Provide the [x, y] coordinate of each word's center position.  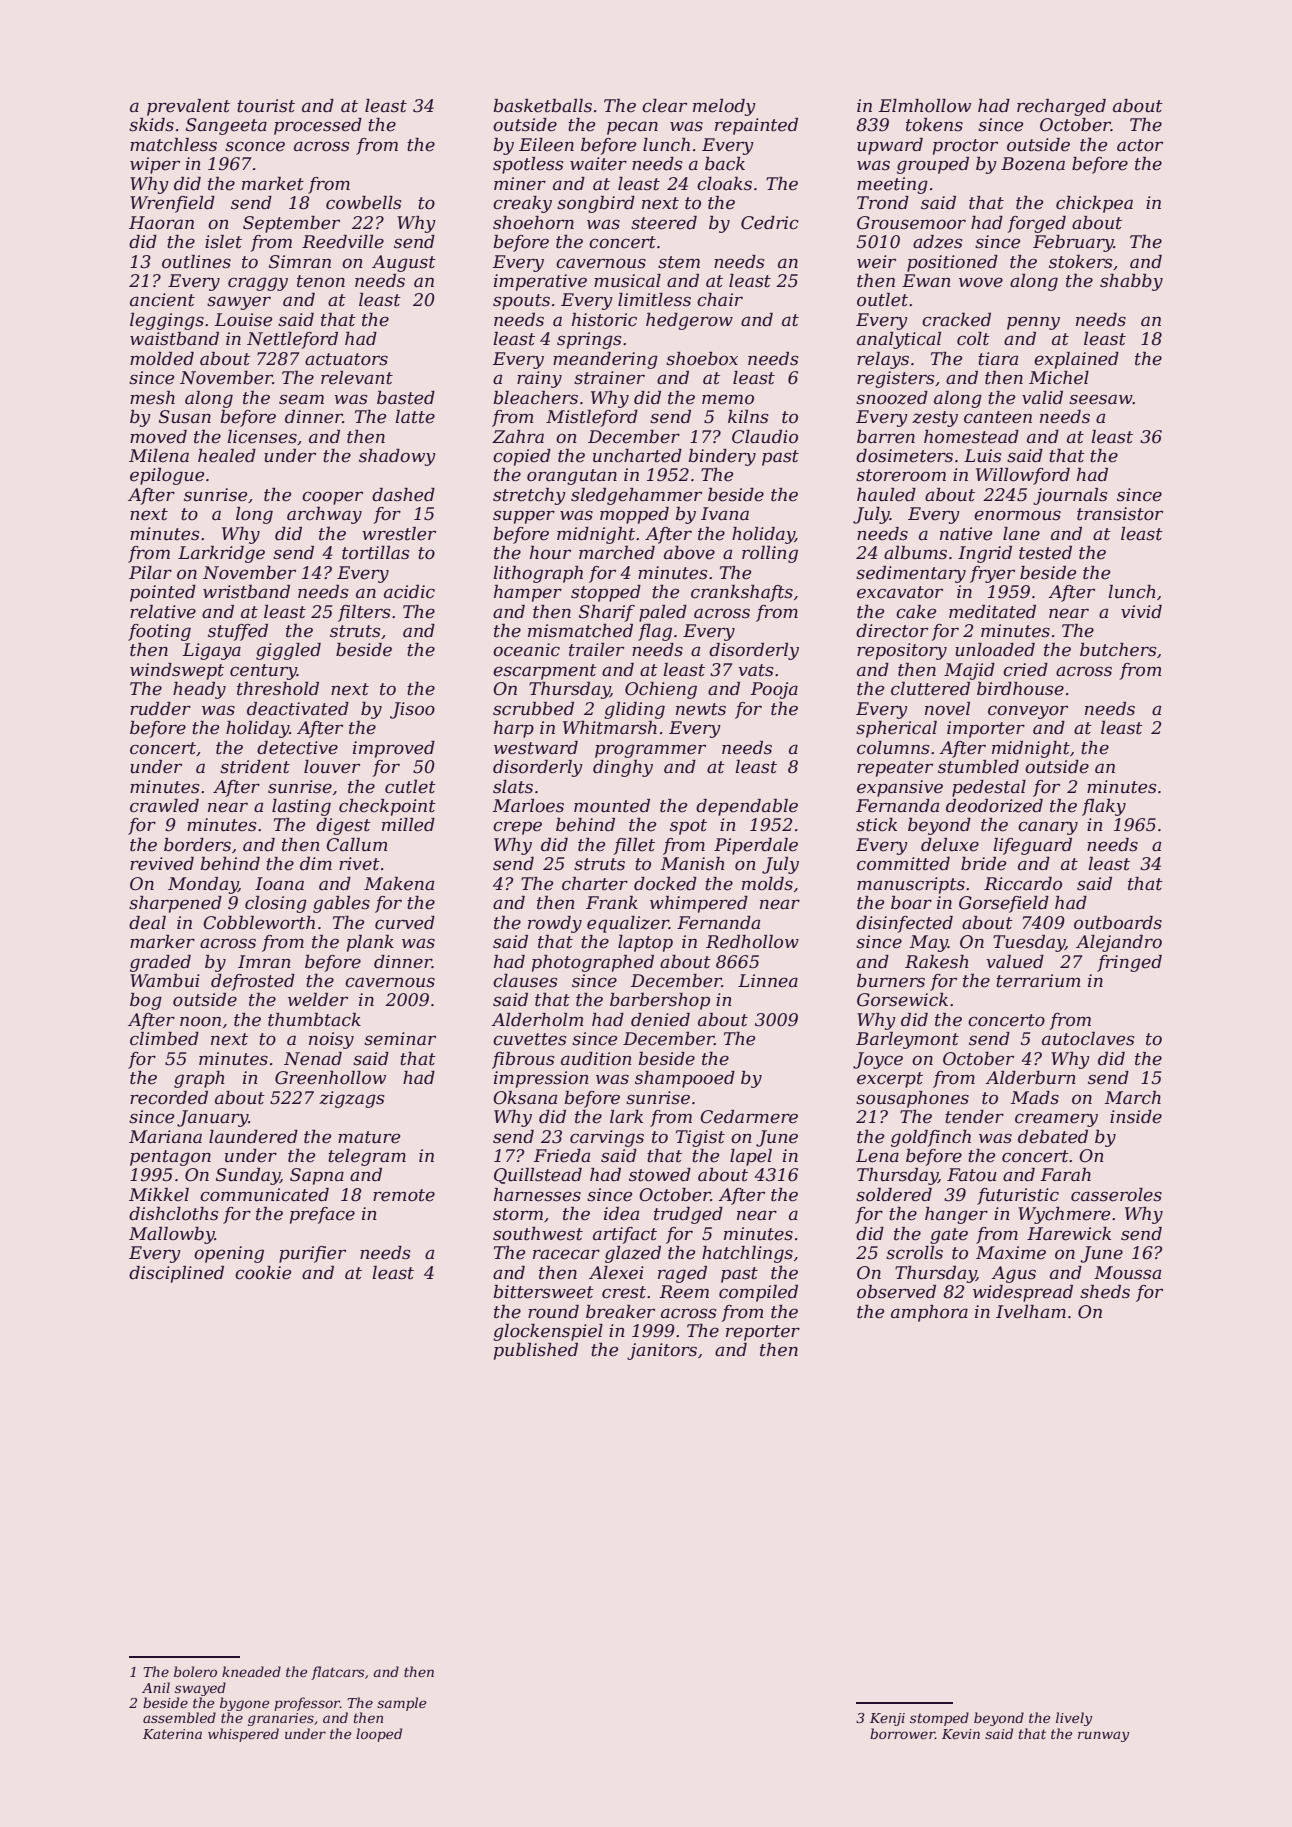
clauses [525, 981]
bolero [195, 1671]
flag [655, 632]
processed [318, 126]
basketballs [542, 106]
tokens [934, 125]
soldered [894, 1195]
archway [324, 515]
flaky [1104, 807]
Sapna [317, 1176]
